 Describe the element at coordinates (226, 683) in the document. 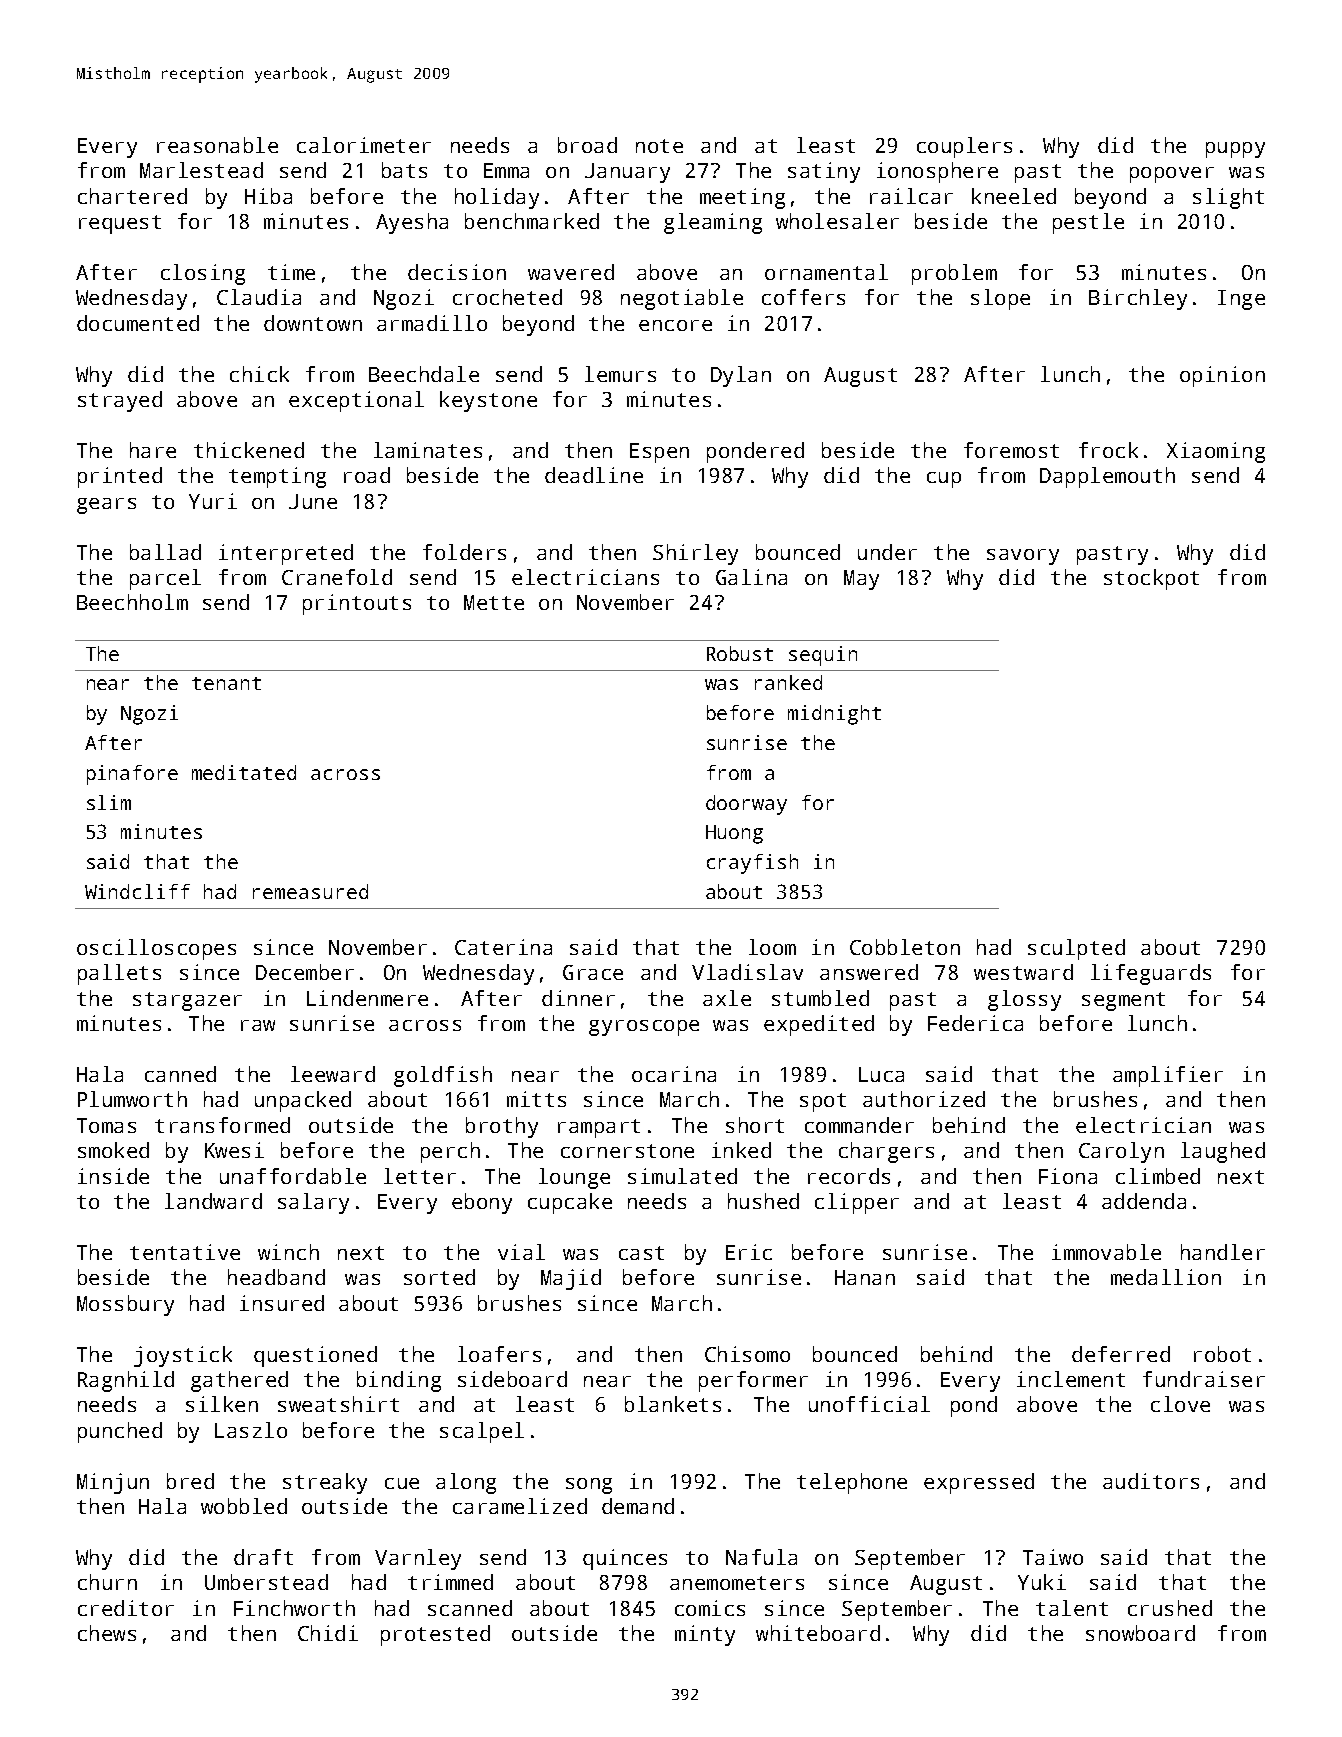

I see `tenant` at that location.
